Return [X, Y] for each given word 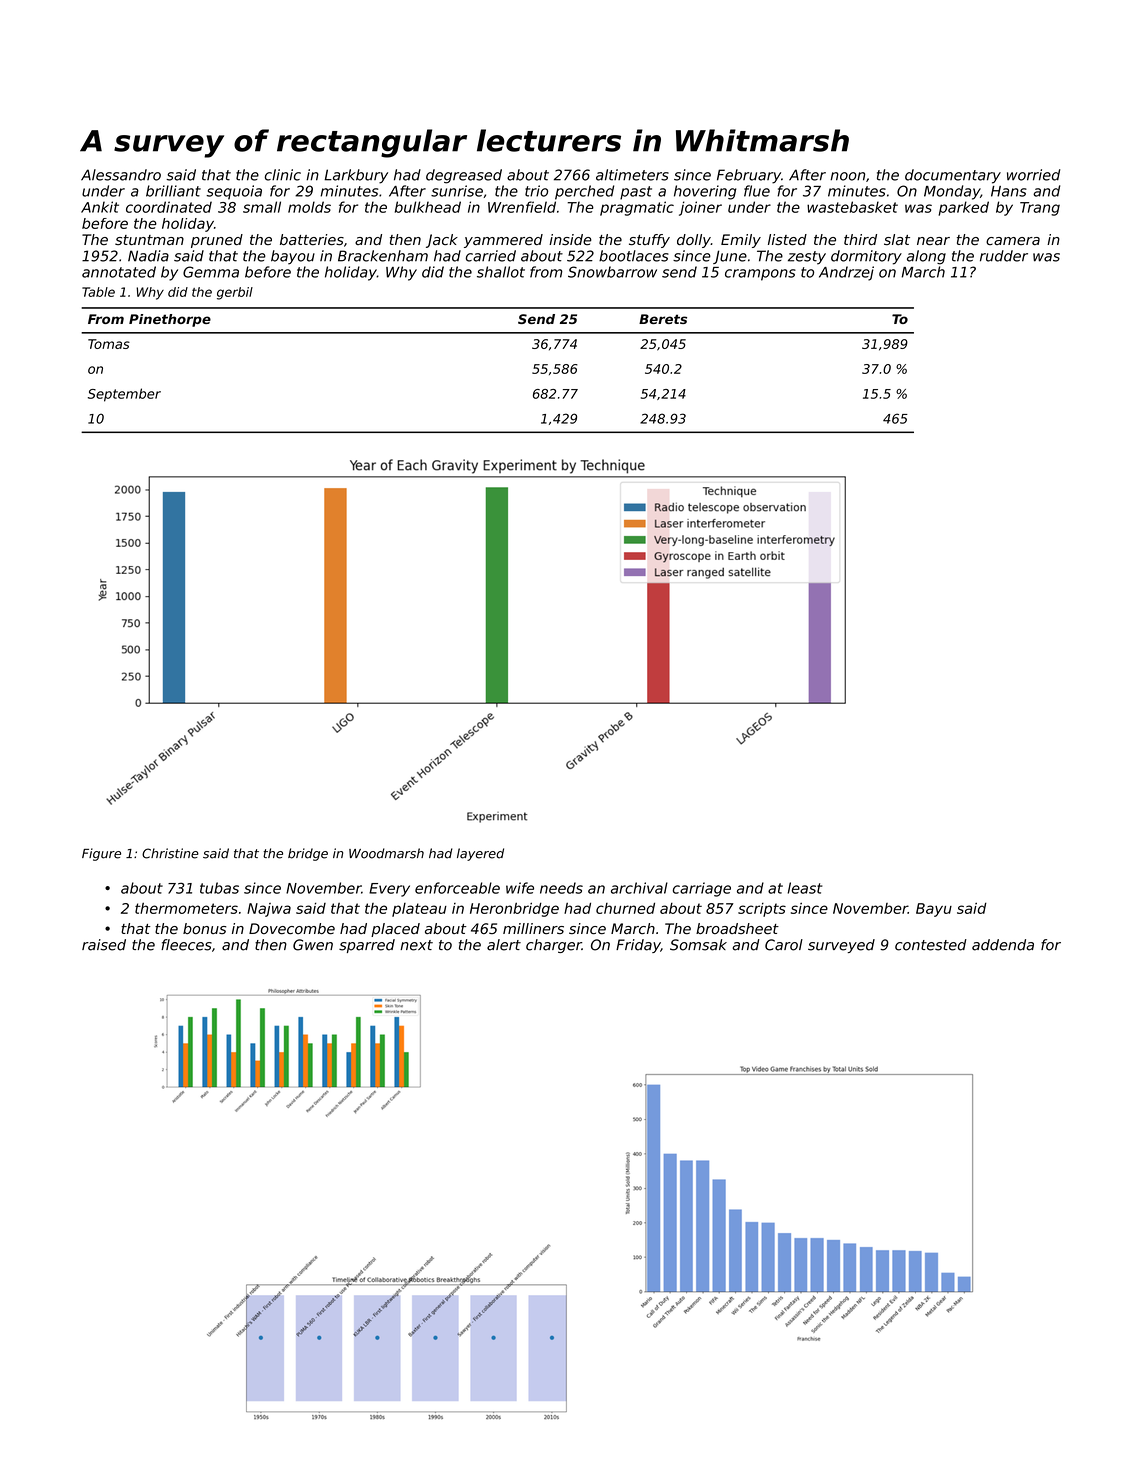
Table [98, 292]
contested [931, 945]
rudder [1004, 256]
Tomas [109, 344]
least [804, 888]
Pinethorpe [170, 320]
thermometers [186, 908]
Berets [663, 319]
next [416, 945]
